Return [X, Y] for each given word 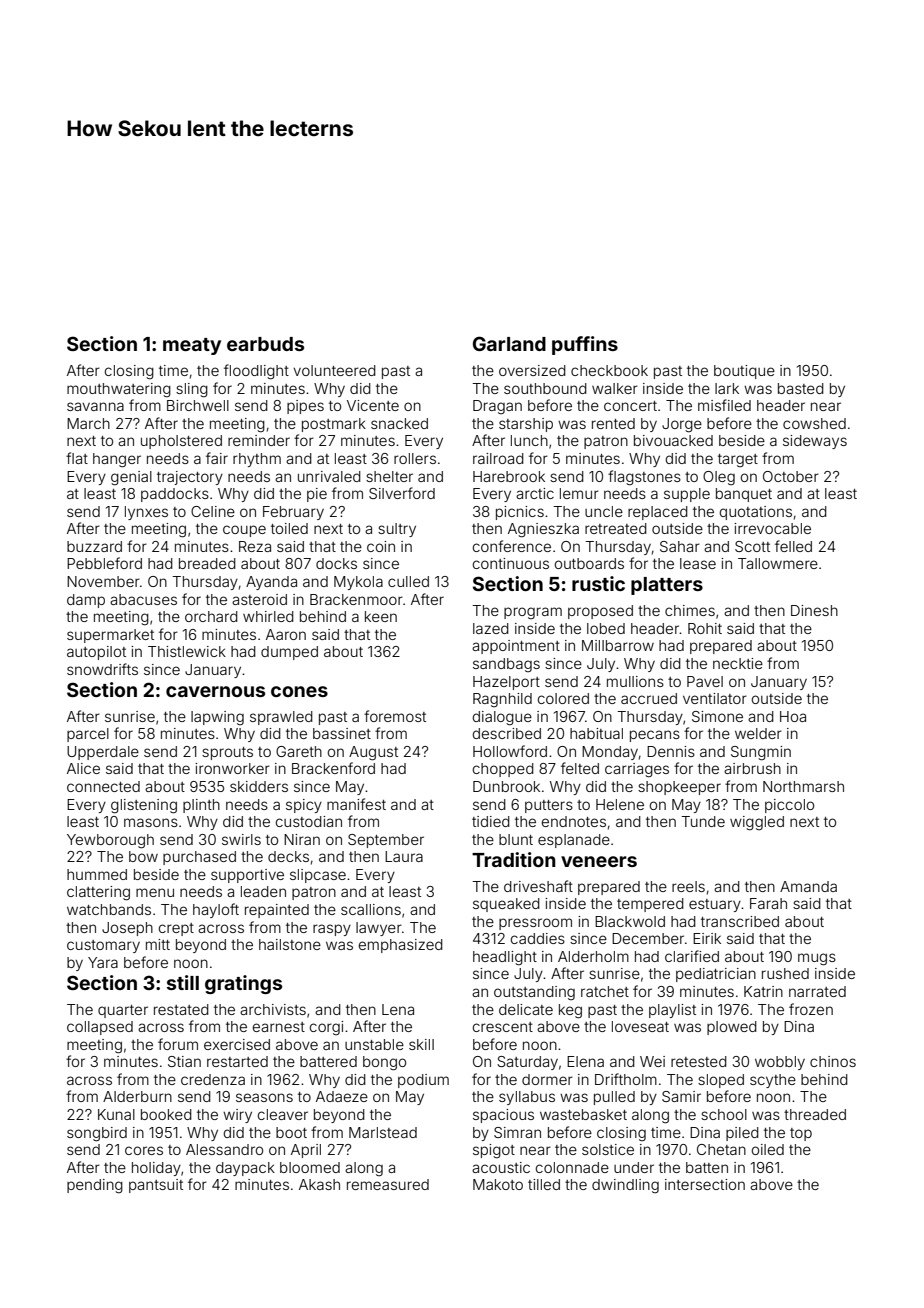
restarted [237, 1061]
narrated [817, 991]
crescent [503, 1027]
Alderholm [593, 956]
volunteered [334, 370]
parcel [88, 735]
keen [381, 616]
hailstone [290, 944]
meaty [192, 346]
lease [698, 563]
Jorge [682, 425]
